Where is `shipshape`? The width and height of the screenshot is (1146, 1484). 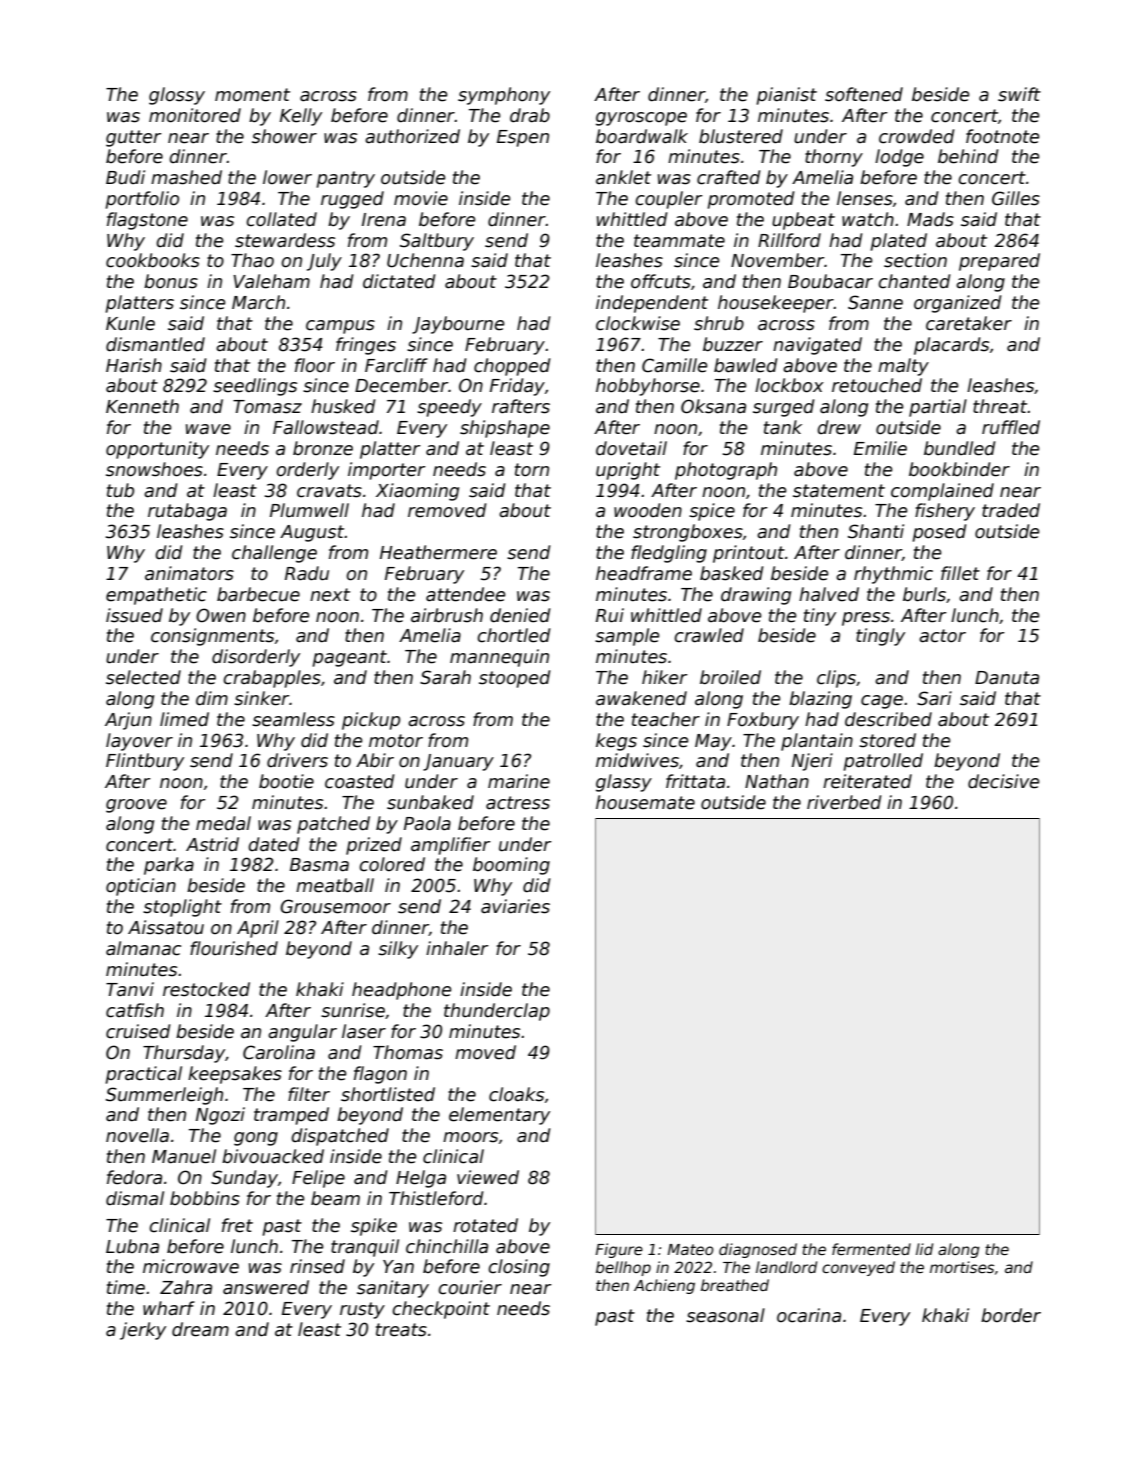
shipshape is located at coordinates (505, 429).
